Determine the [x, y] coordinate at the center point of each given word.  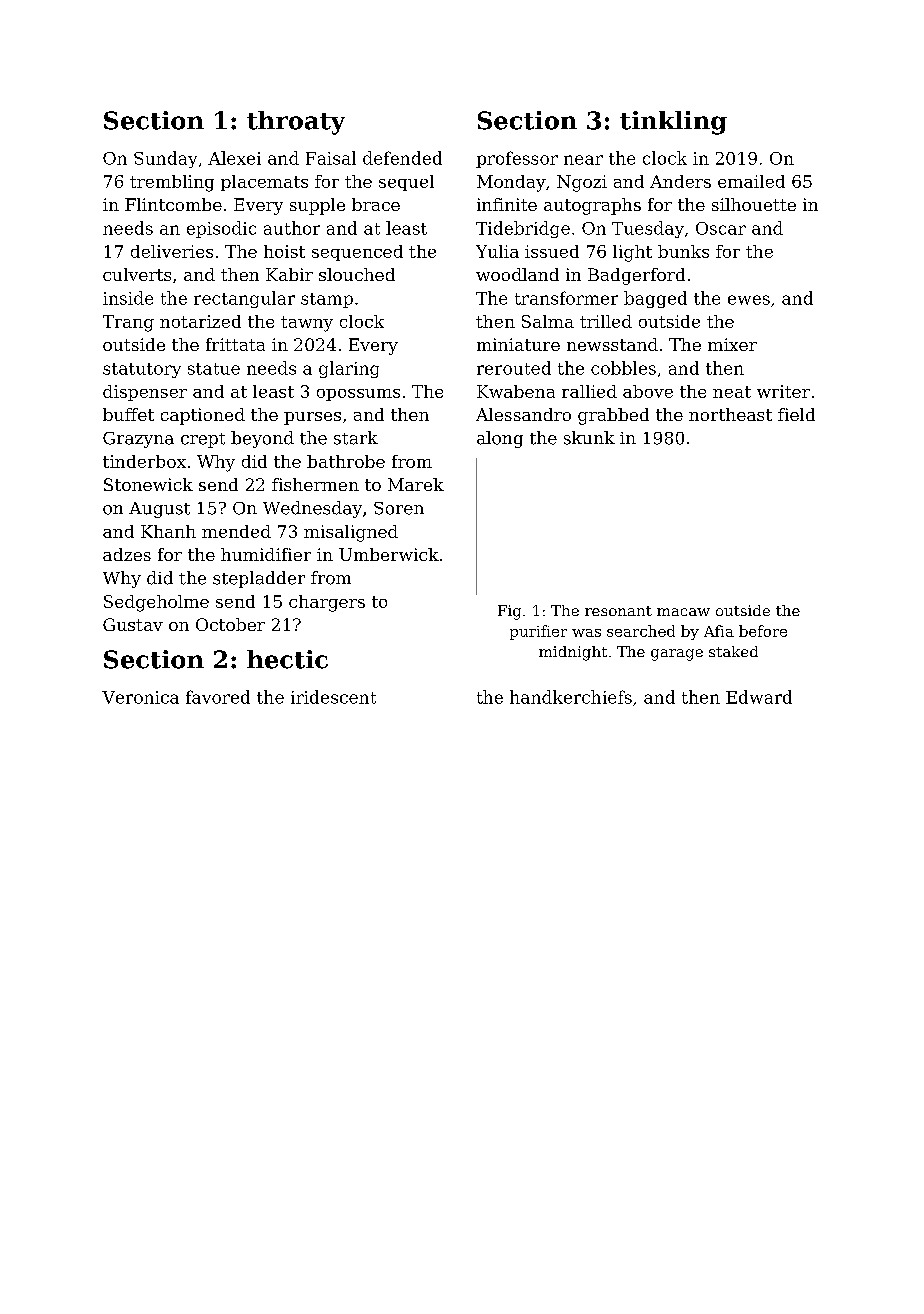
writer [783, 391]
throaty [296, 123]
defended [402, 158]
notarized [200, 321]
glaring [349, 369]
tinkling [673, 123]
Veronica [140, 697]
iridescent [333, 697]
